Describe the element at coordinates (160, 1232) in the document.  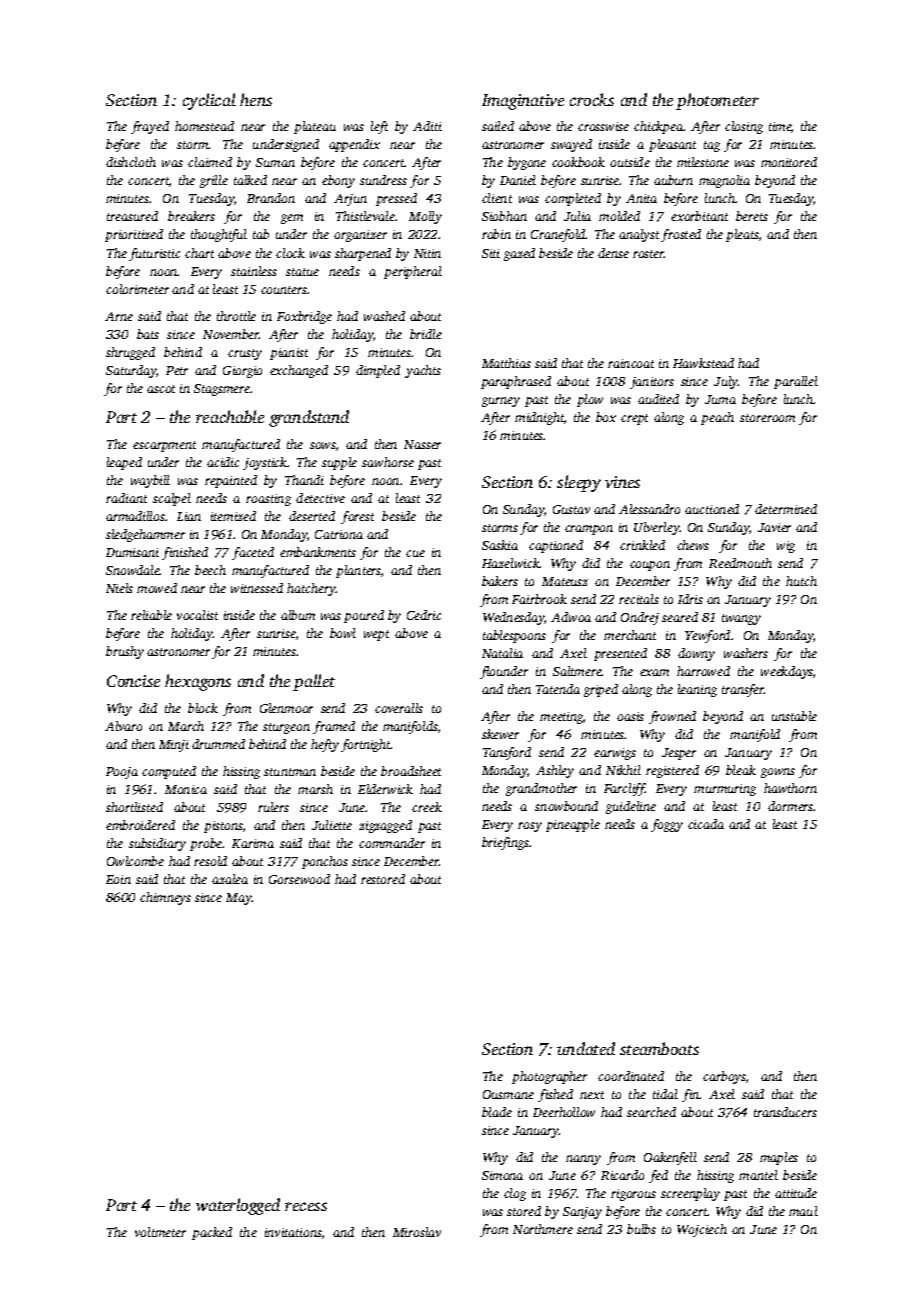
I see `voltmeter` at that location.
